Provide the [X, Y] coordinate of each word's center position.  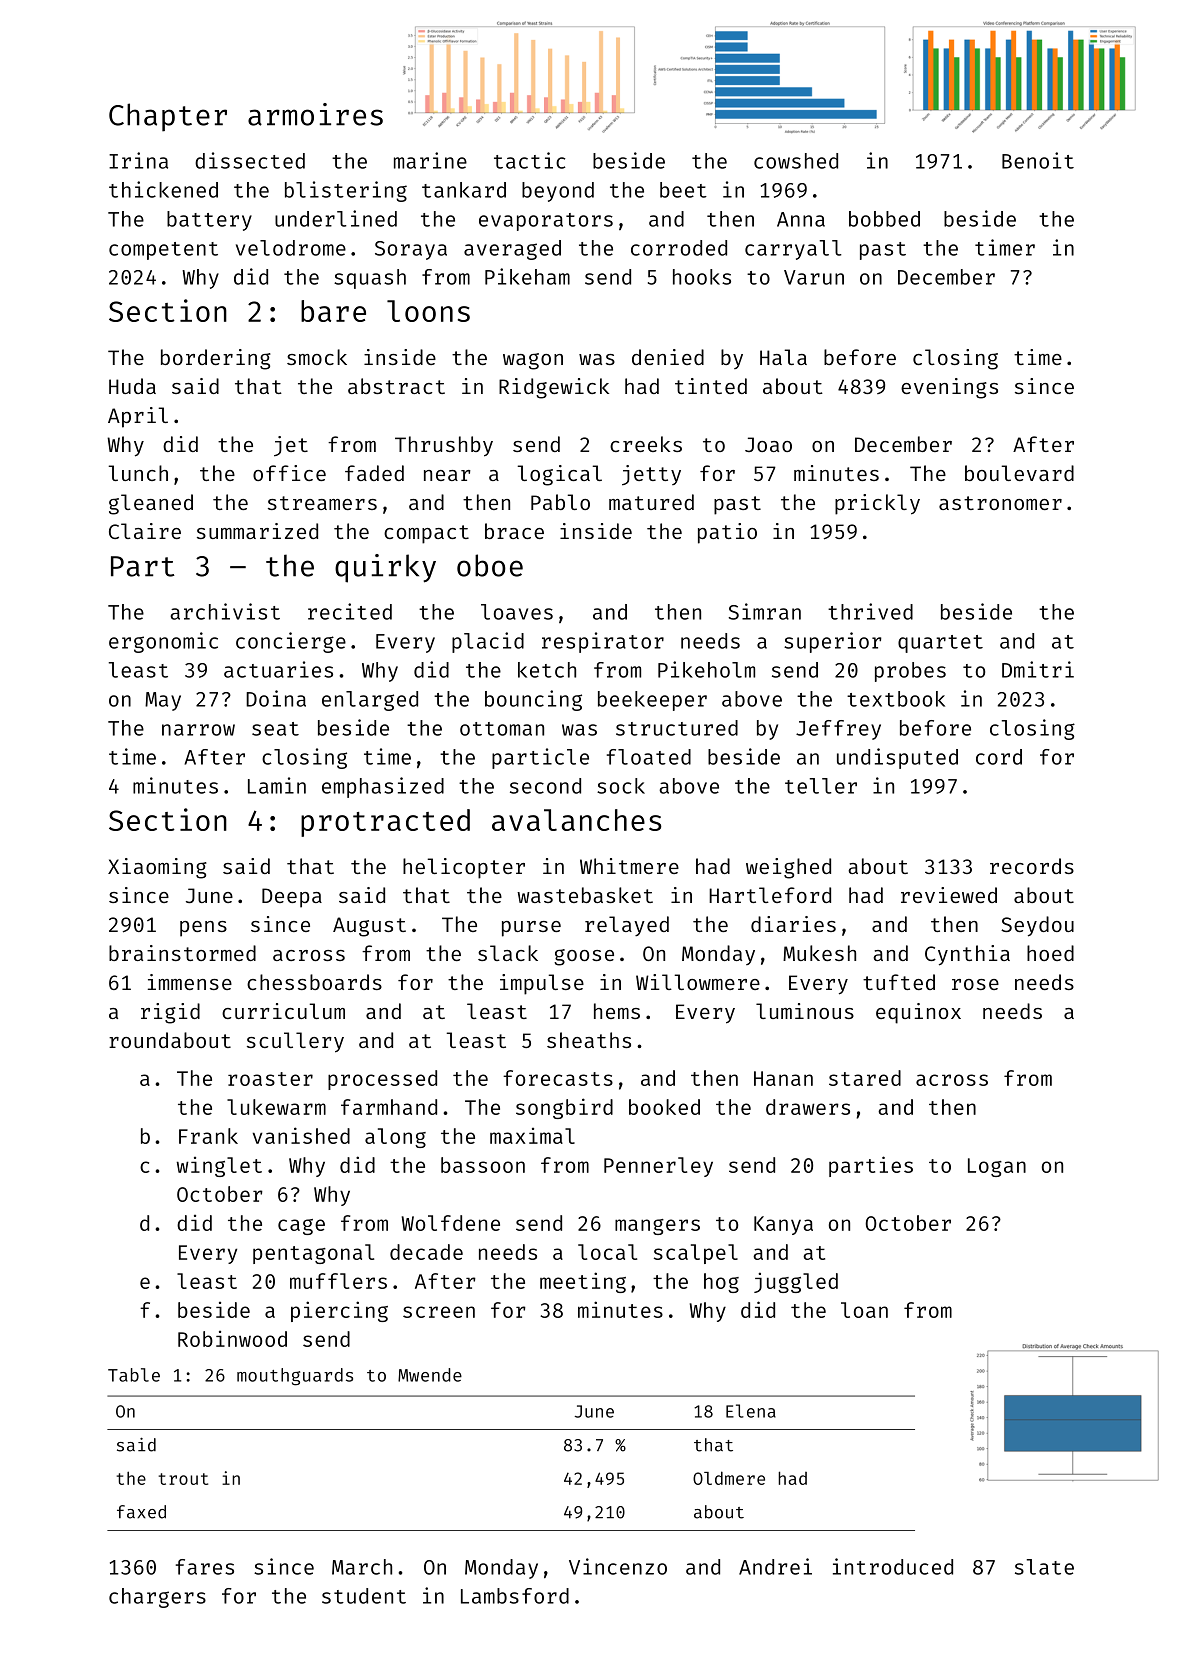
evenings [949, 388]
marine [430, 160]
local [607, 1252]
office [289, 473]
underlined [336, 218]
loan [864, 1310]
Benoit [1038, 160]
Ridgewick [554, 388]
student [364, 1596]
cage [301, 1227]
